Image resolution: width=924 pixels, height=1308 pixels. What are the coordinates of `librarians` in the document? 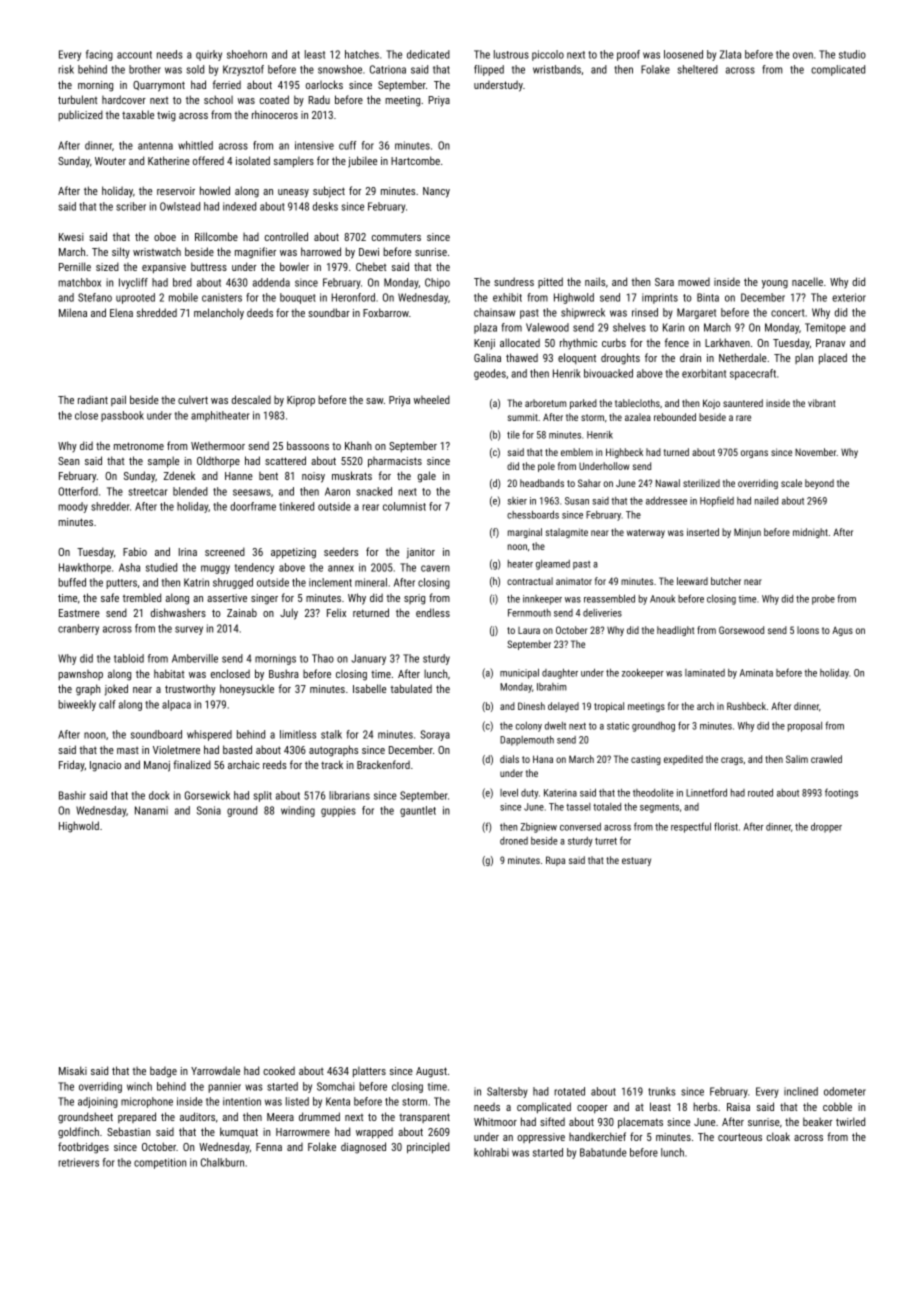 It's located at (349, 795).
